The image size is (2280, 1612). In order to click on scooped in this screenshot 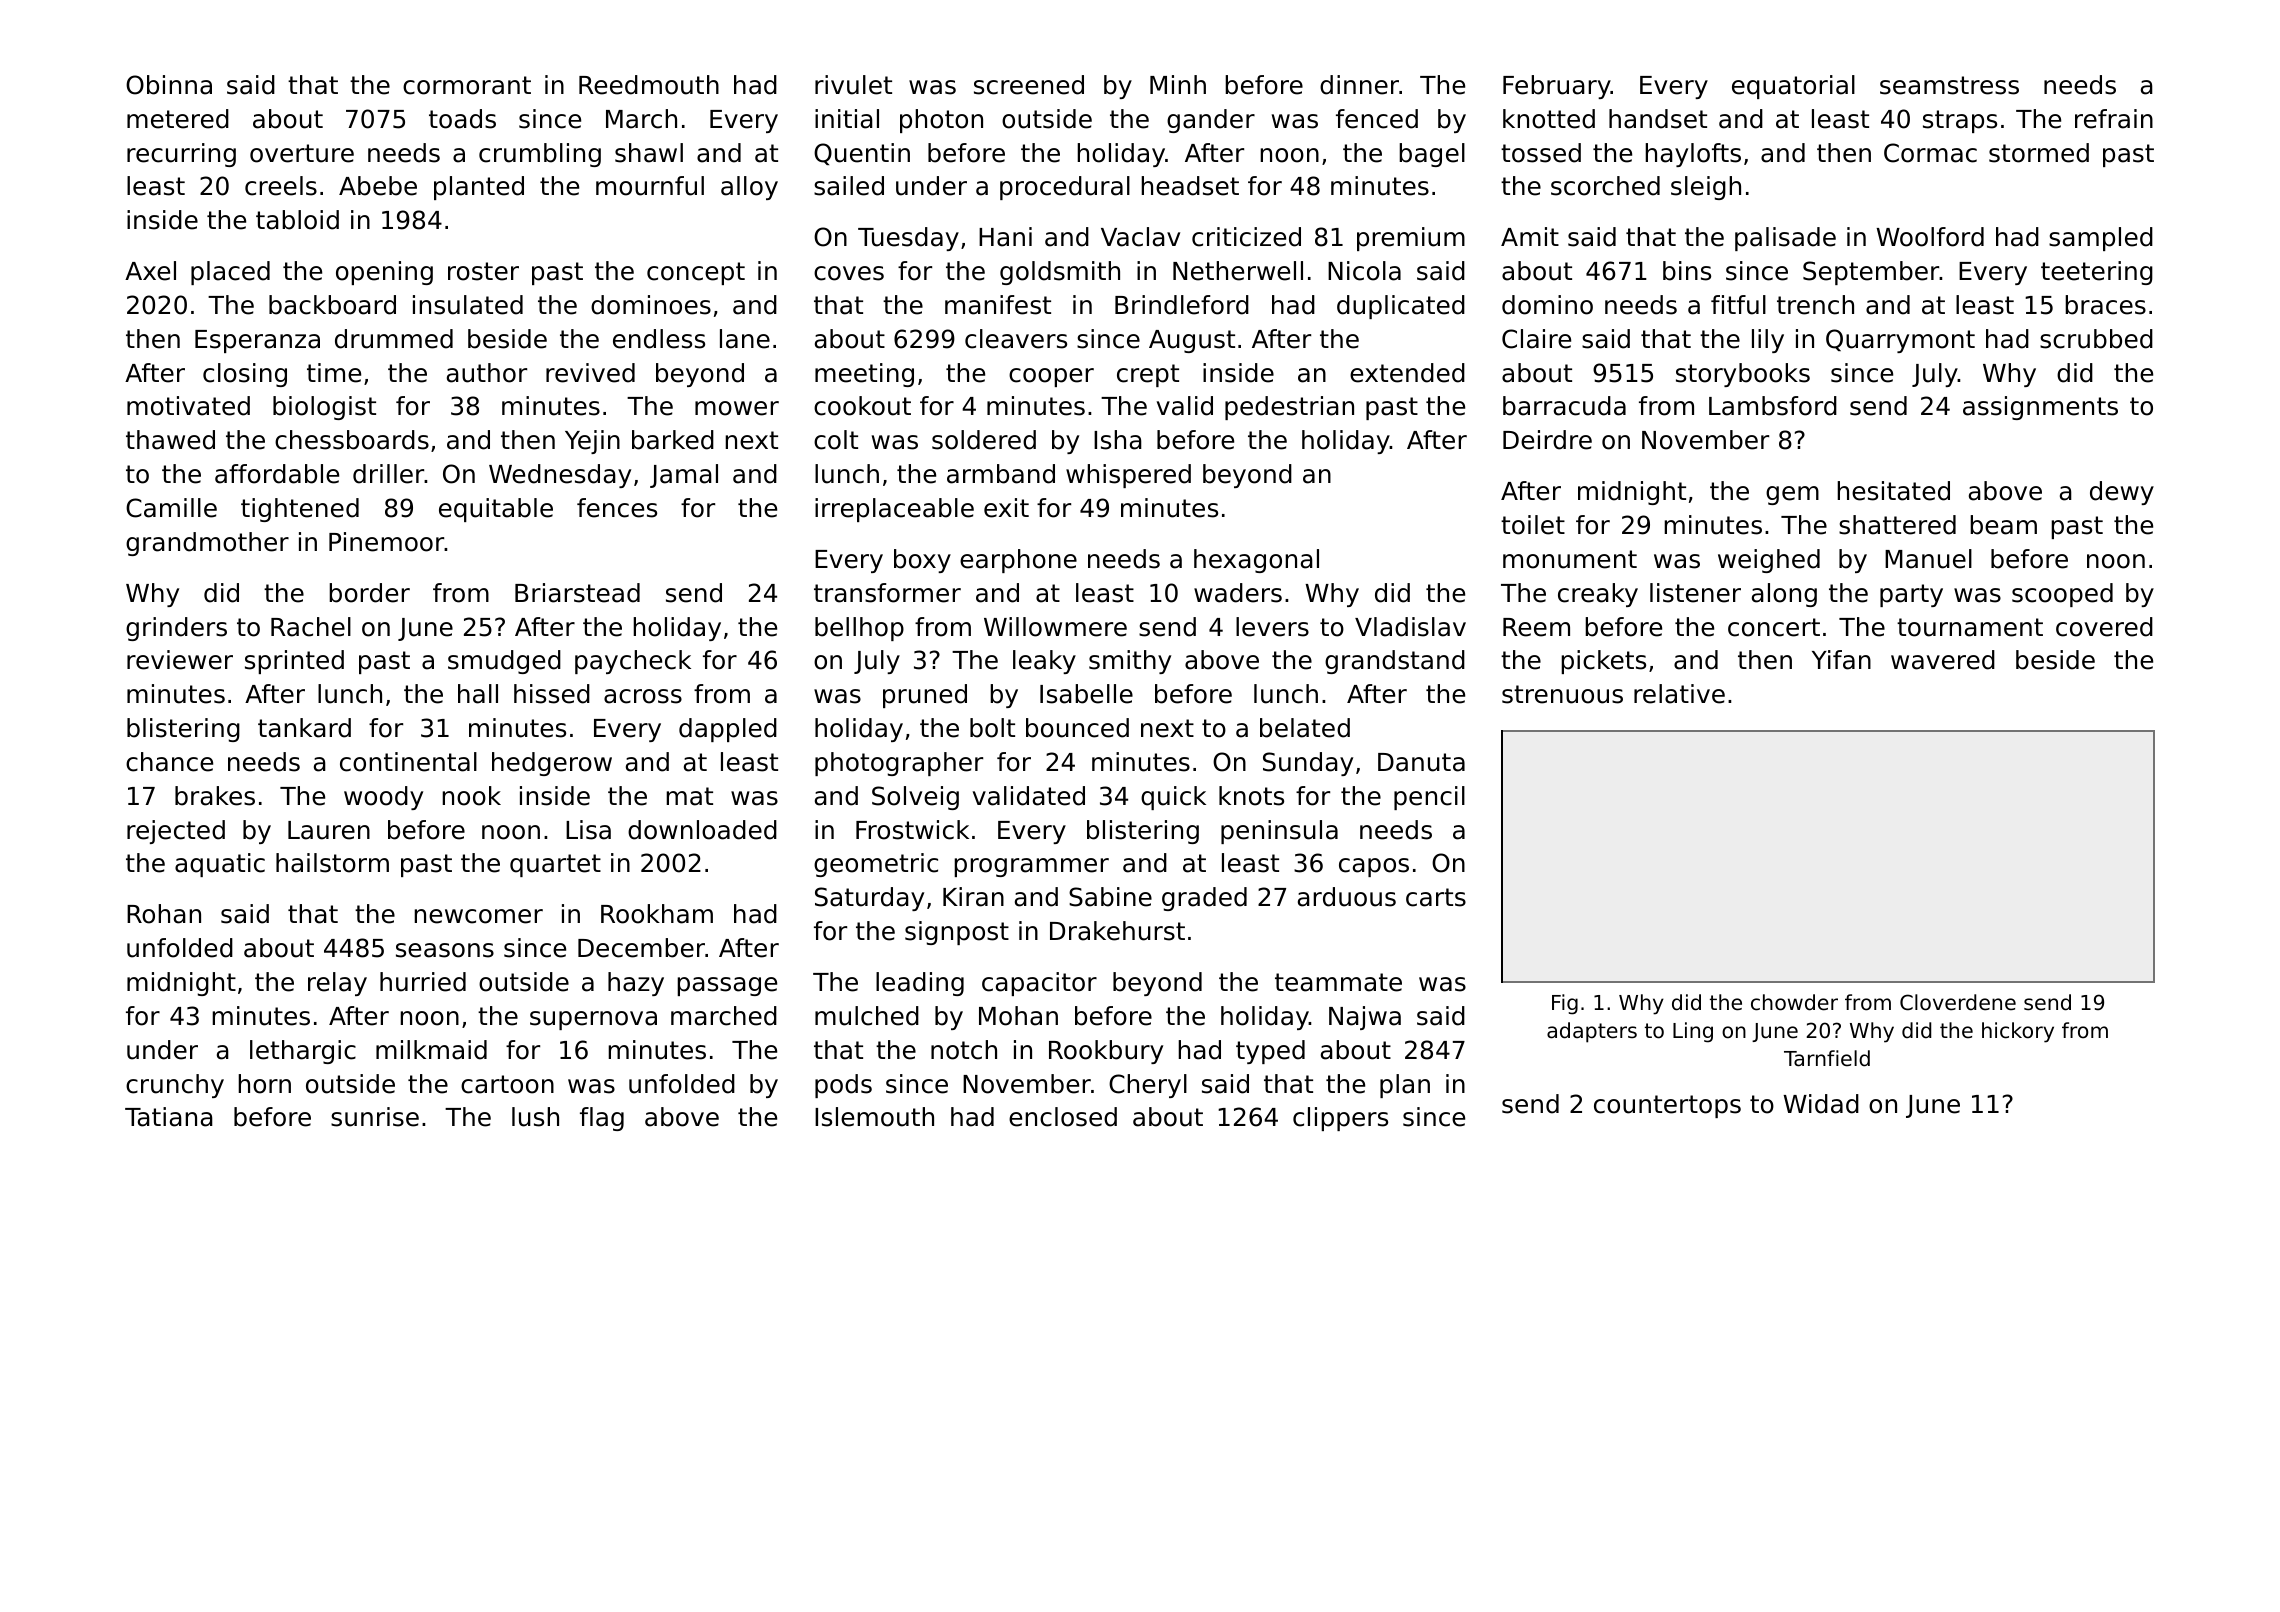, I will do `click(2062, 595)`.
